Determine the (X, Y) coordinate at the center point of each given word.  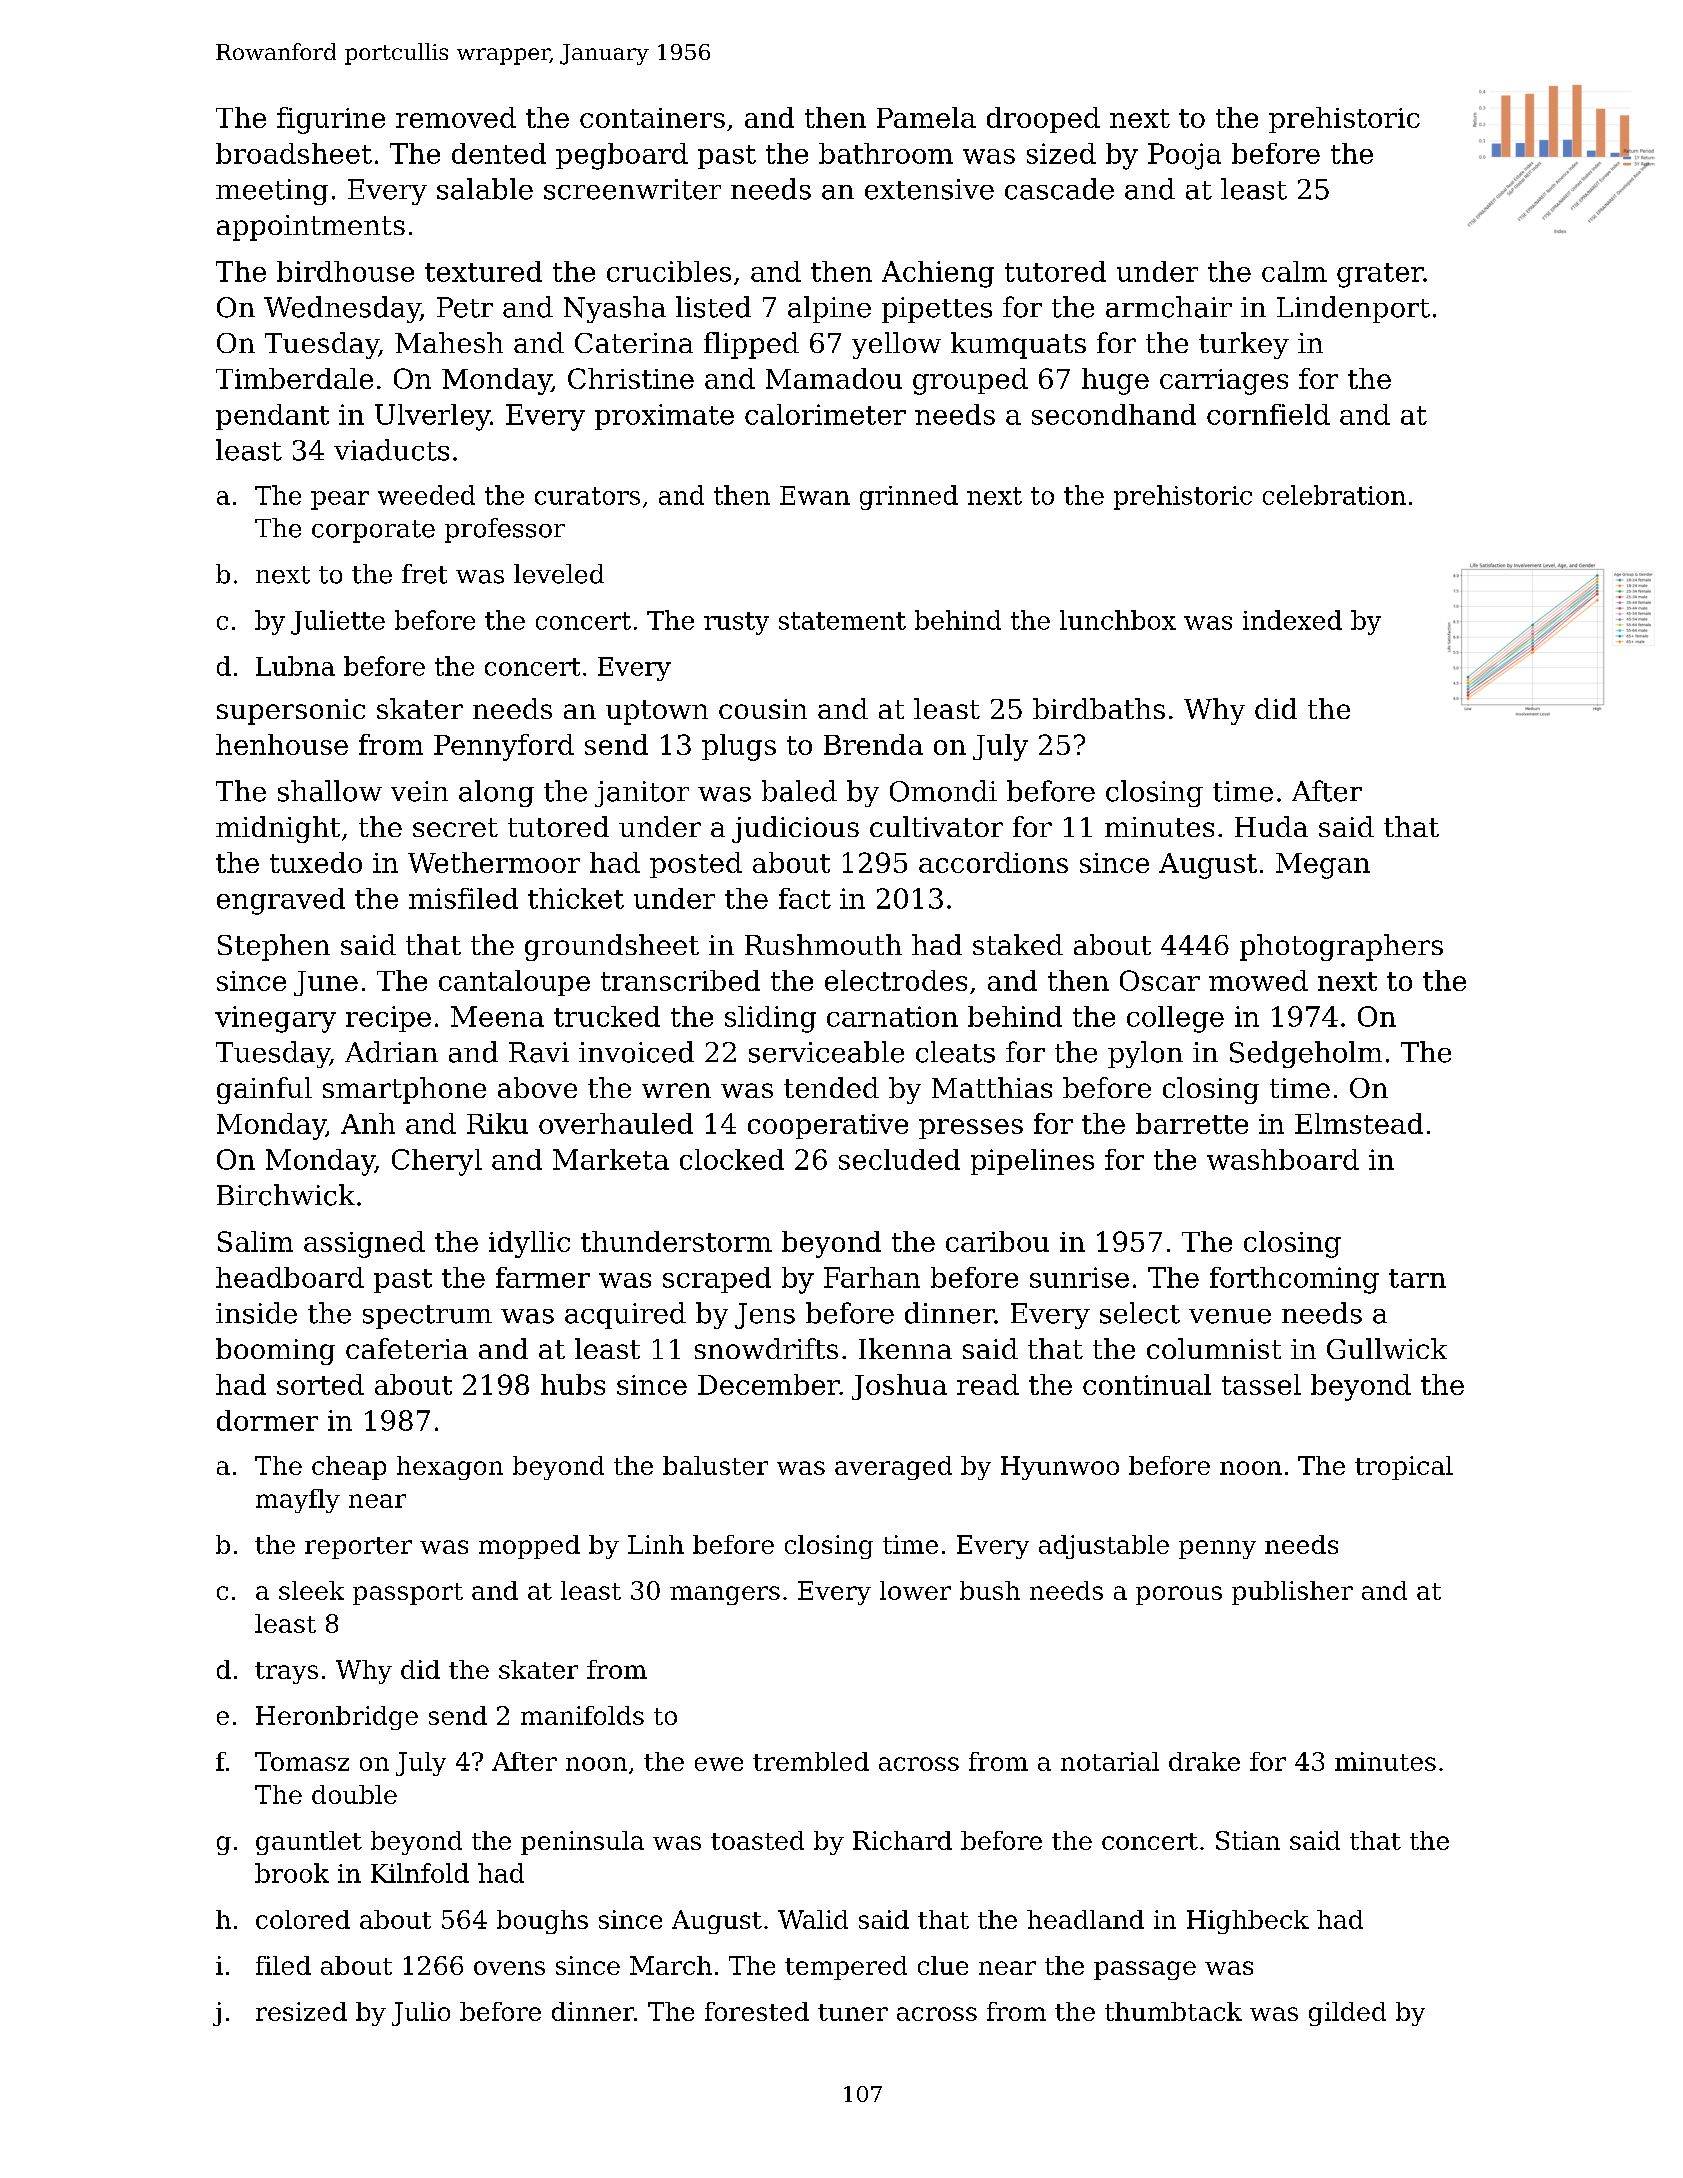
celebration (1334, 495)
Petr (465, 307)
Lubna (295, 666)
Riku (497, 1123)
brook (292, 1873)
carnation (892, 1016)
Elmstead (1359, 1123)
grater (1380, 275)
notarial (1110, 1761)
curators (587, 496)
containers (652, 118)
